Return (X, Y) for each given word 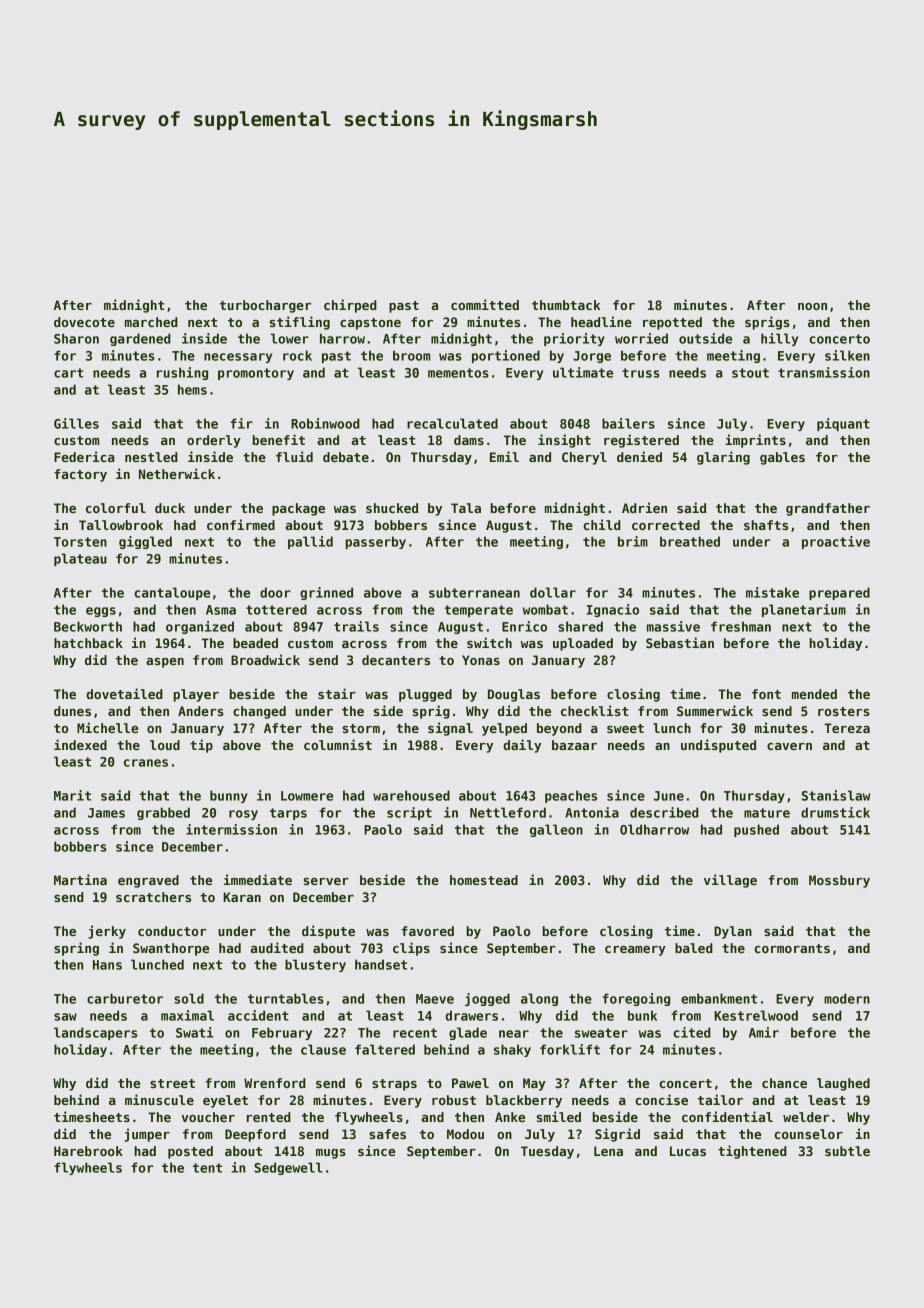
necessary (238, 358)
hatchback (88, 643)
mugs (331, 1154)
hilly (779, 339)
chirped (350, 306)
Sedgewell (288, 1168)
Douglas (514, 695)
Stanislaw (836, 795)
